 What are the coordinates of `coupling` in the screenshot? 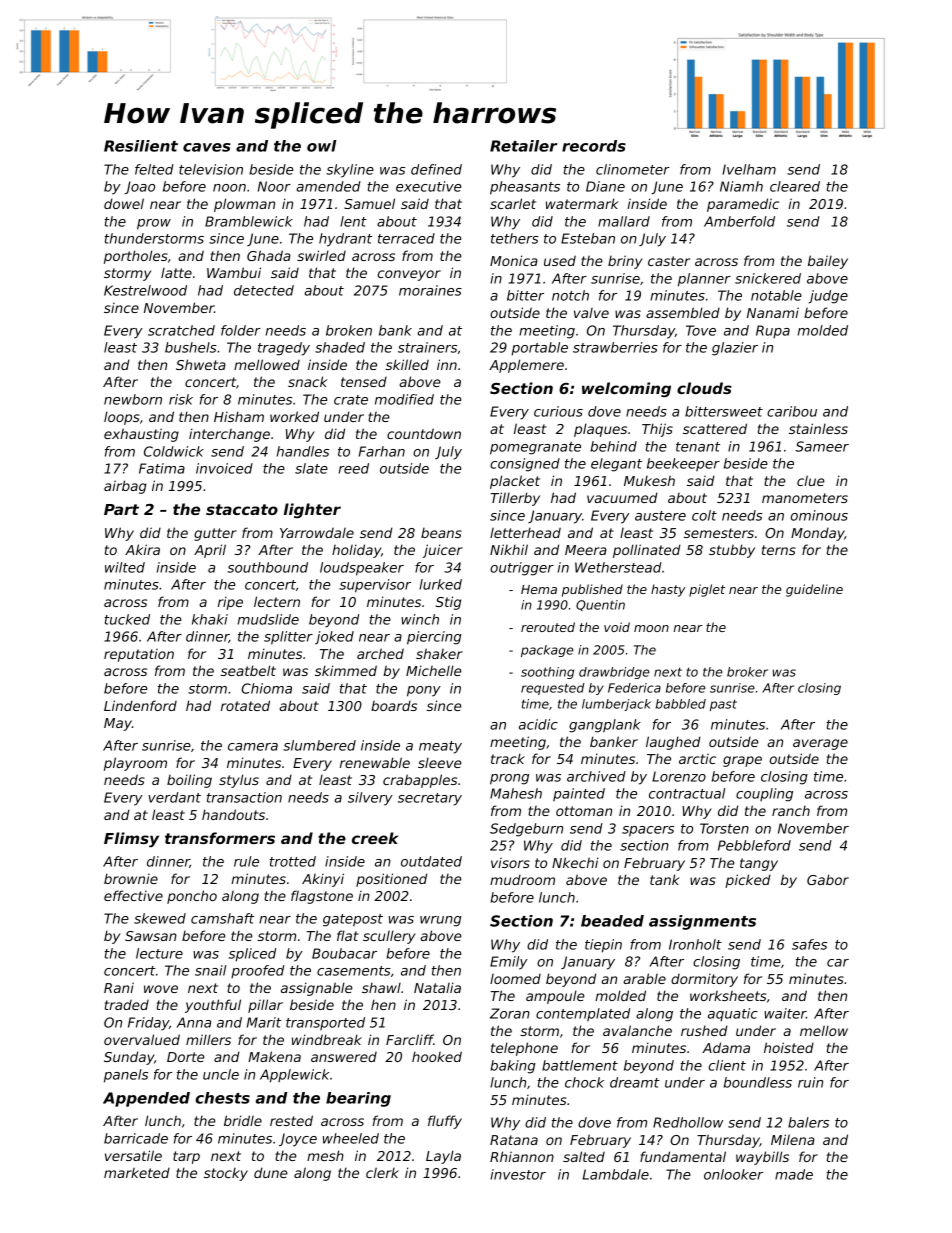 It's located at (764, 795).
